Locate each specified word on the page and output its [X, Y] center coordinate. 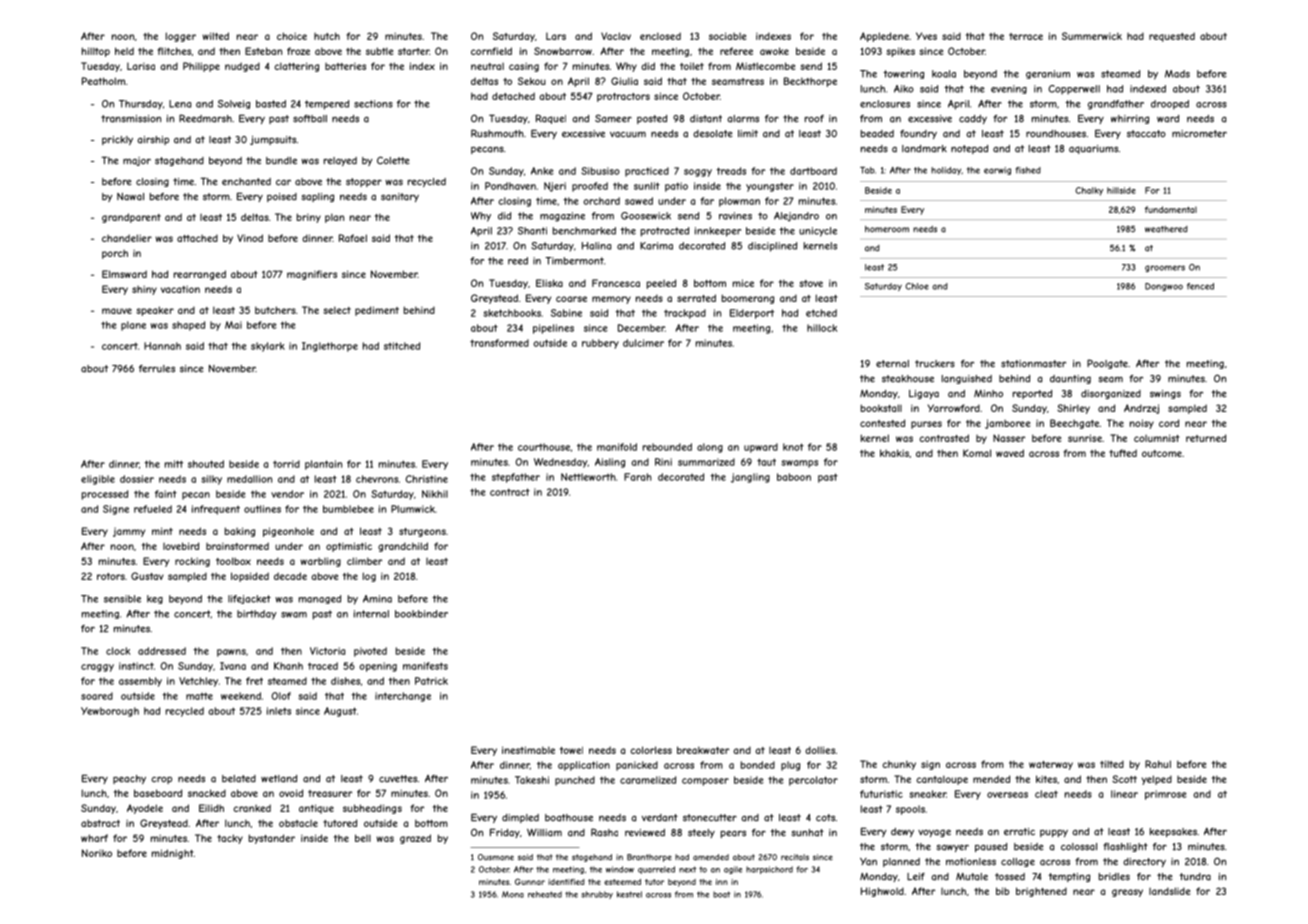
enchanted [246, 182]
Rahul [1158, 764]
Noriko [97, 853]
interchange [403, 697]
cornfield [491, 51]
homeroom [887, 229]
